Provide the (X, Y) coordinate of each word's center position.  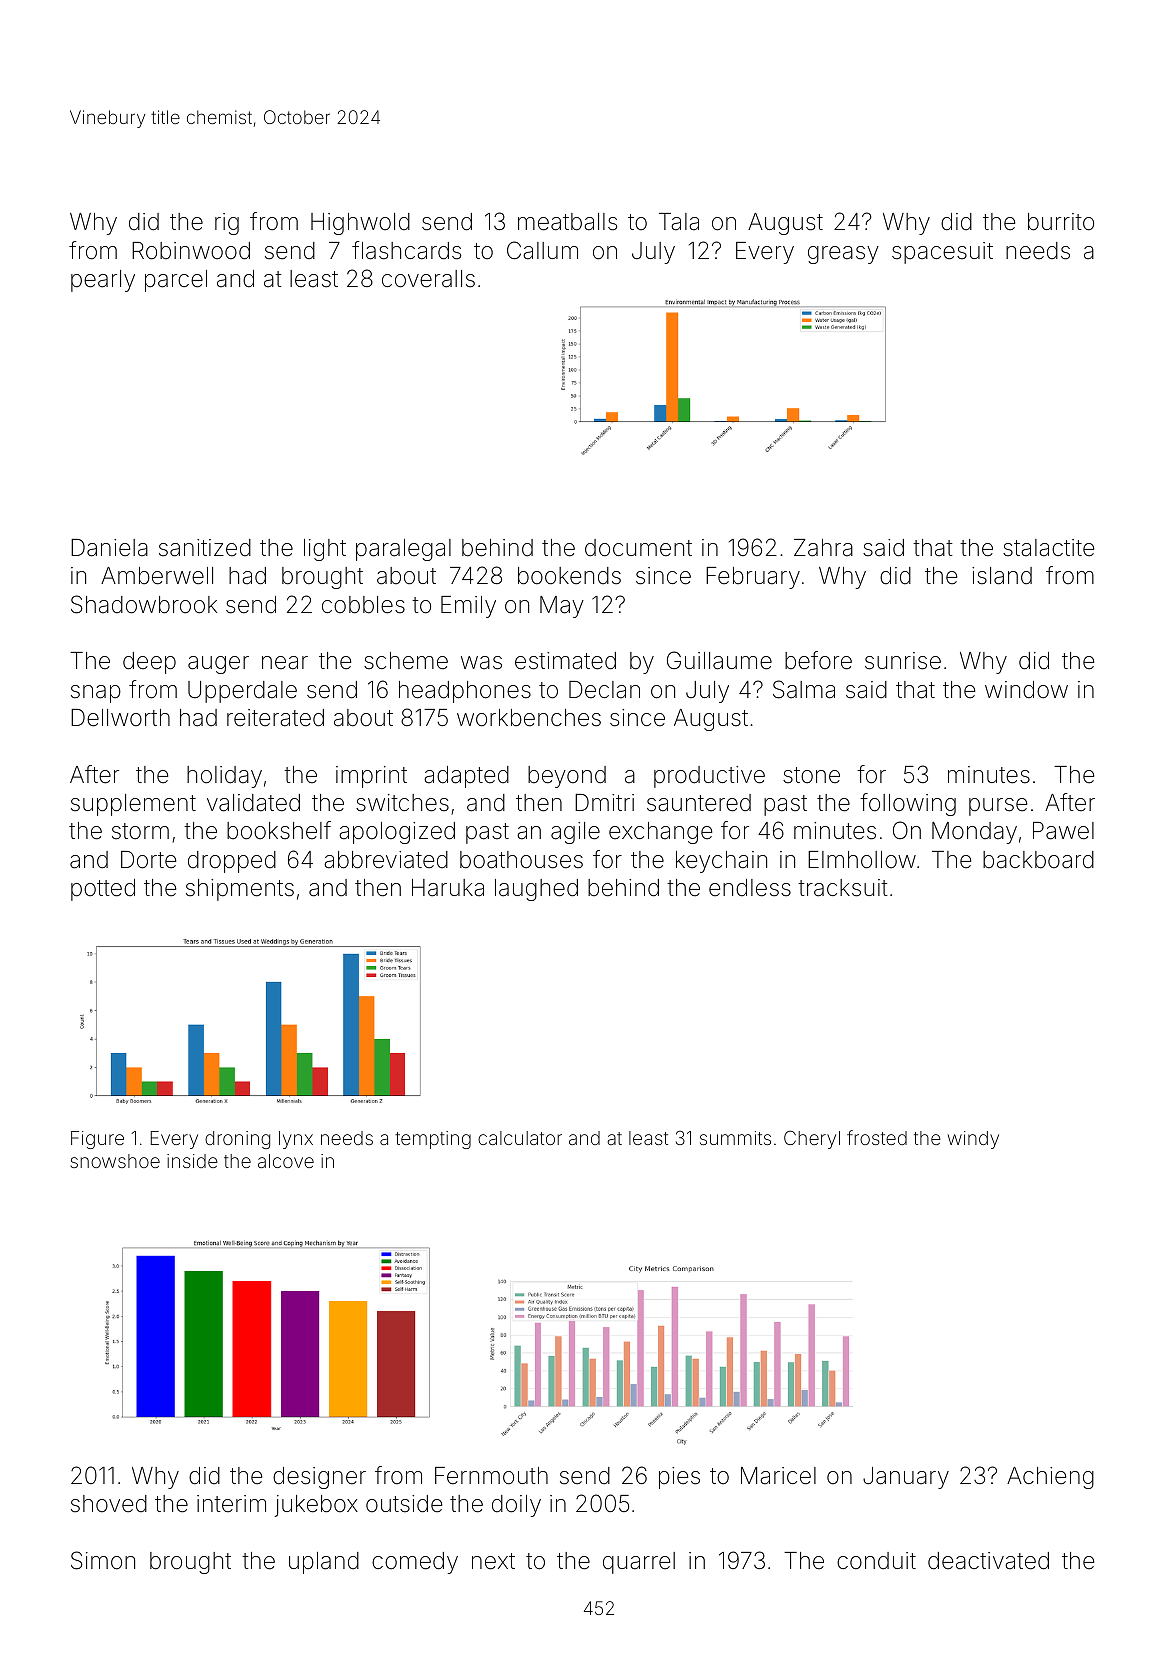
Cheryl (812, 1139)
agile (575, 833)
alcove (286, 1161)
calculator (520, 1138)
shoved (109, 1504)
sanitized (205, 548)
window (1026, 690)
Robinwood (191, 251)
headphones (465, 692)
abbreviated (386, 860)
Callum (542, 250)
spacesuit (942, 253)
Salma (804, 689)
